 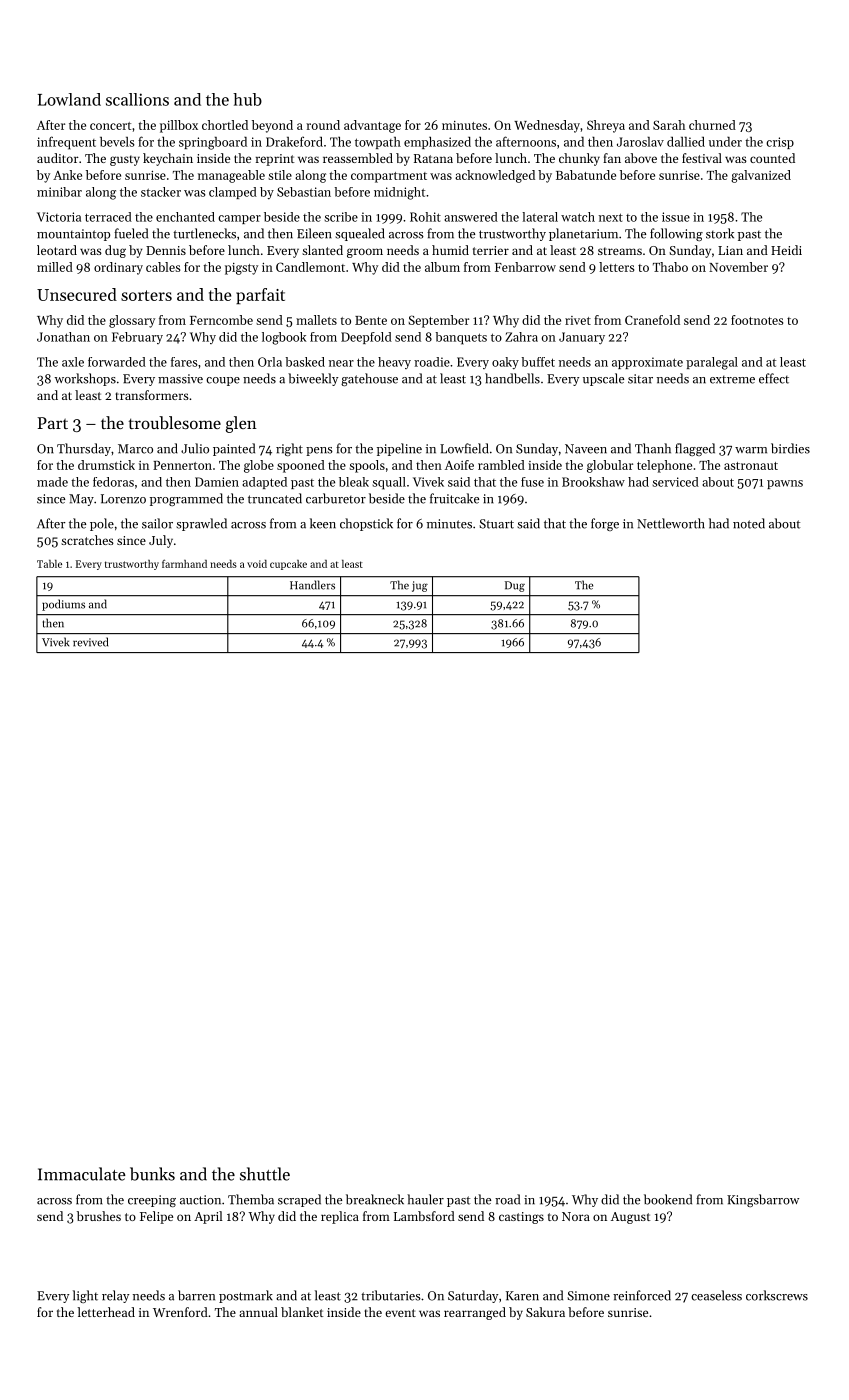 What do you see at coordinates (763, 1200) in the document?
I see `Kingsbarrow` at bounding box center [763, 1200].
